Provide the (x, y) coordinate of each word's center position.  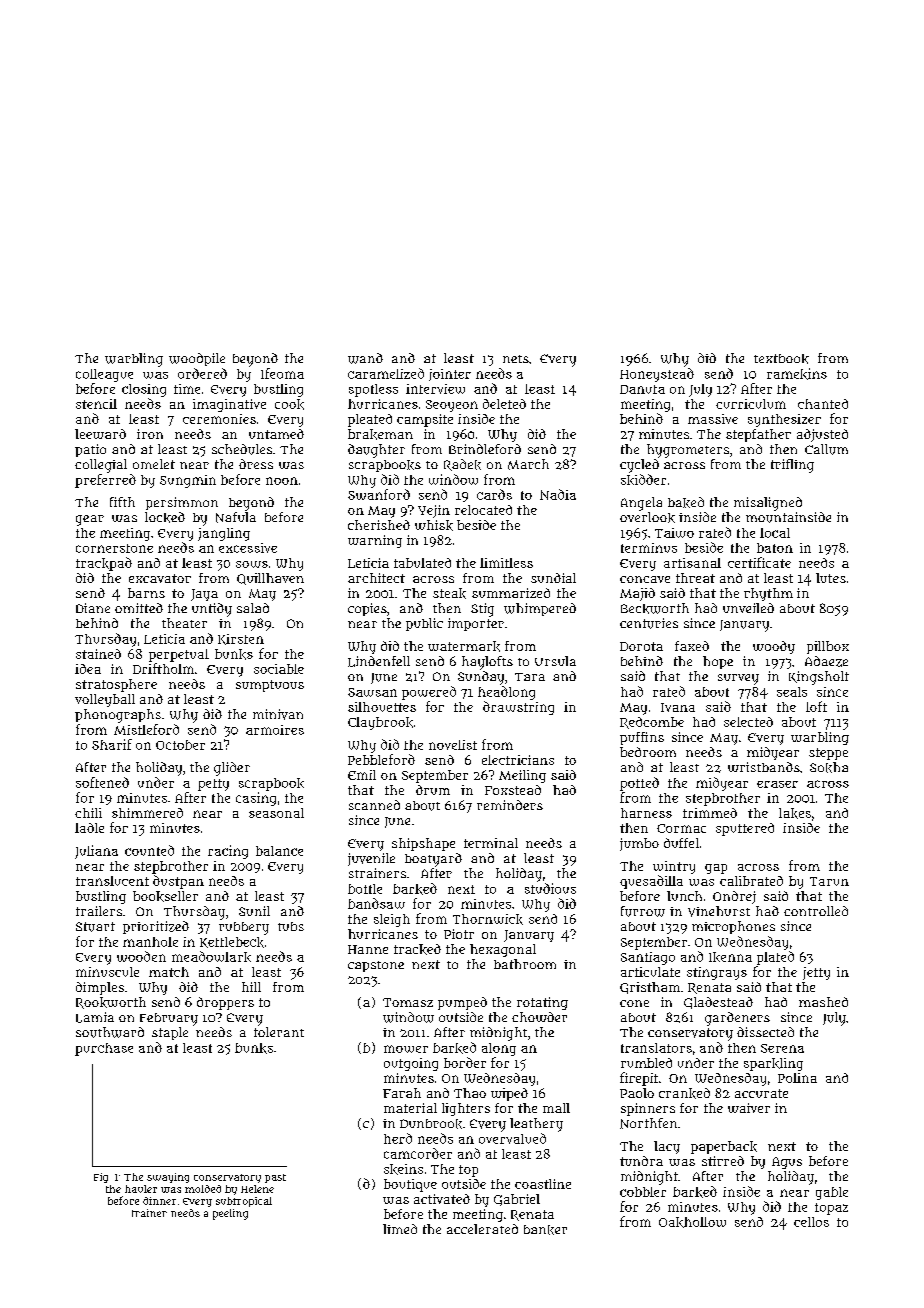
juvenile (371, 859)
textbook (781, 359)
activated (442, 1199)
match (169, 972)
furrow (643, 911)
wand (365, 358)
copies (367, 609)
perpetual (179, 655)
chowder (539, 1017)
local (775, 533)
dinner (159, 1201)
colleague (104, 375)
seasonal (276, 813)
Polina (797, 1078)
